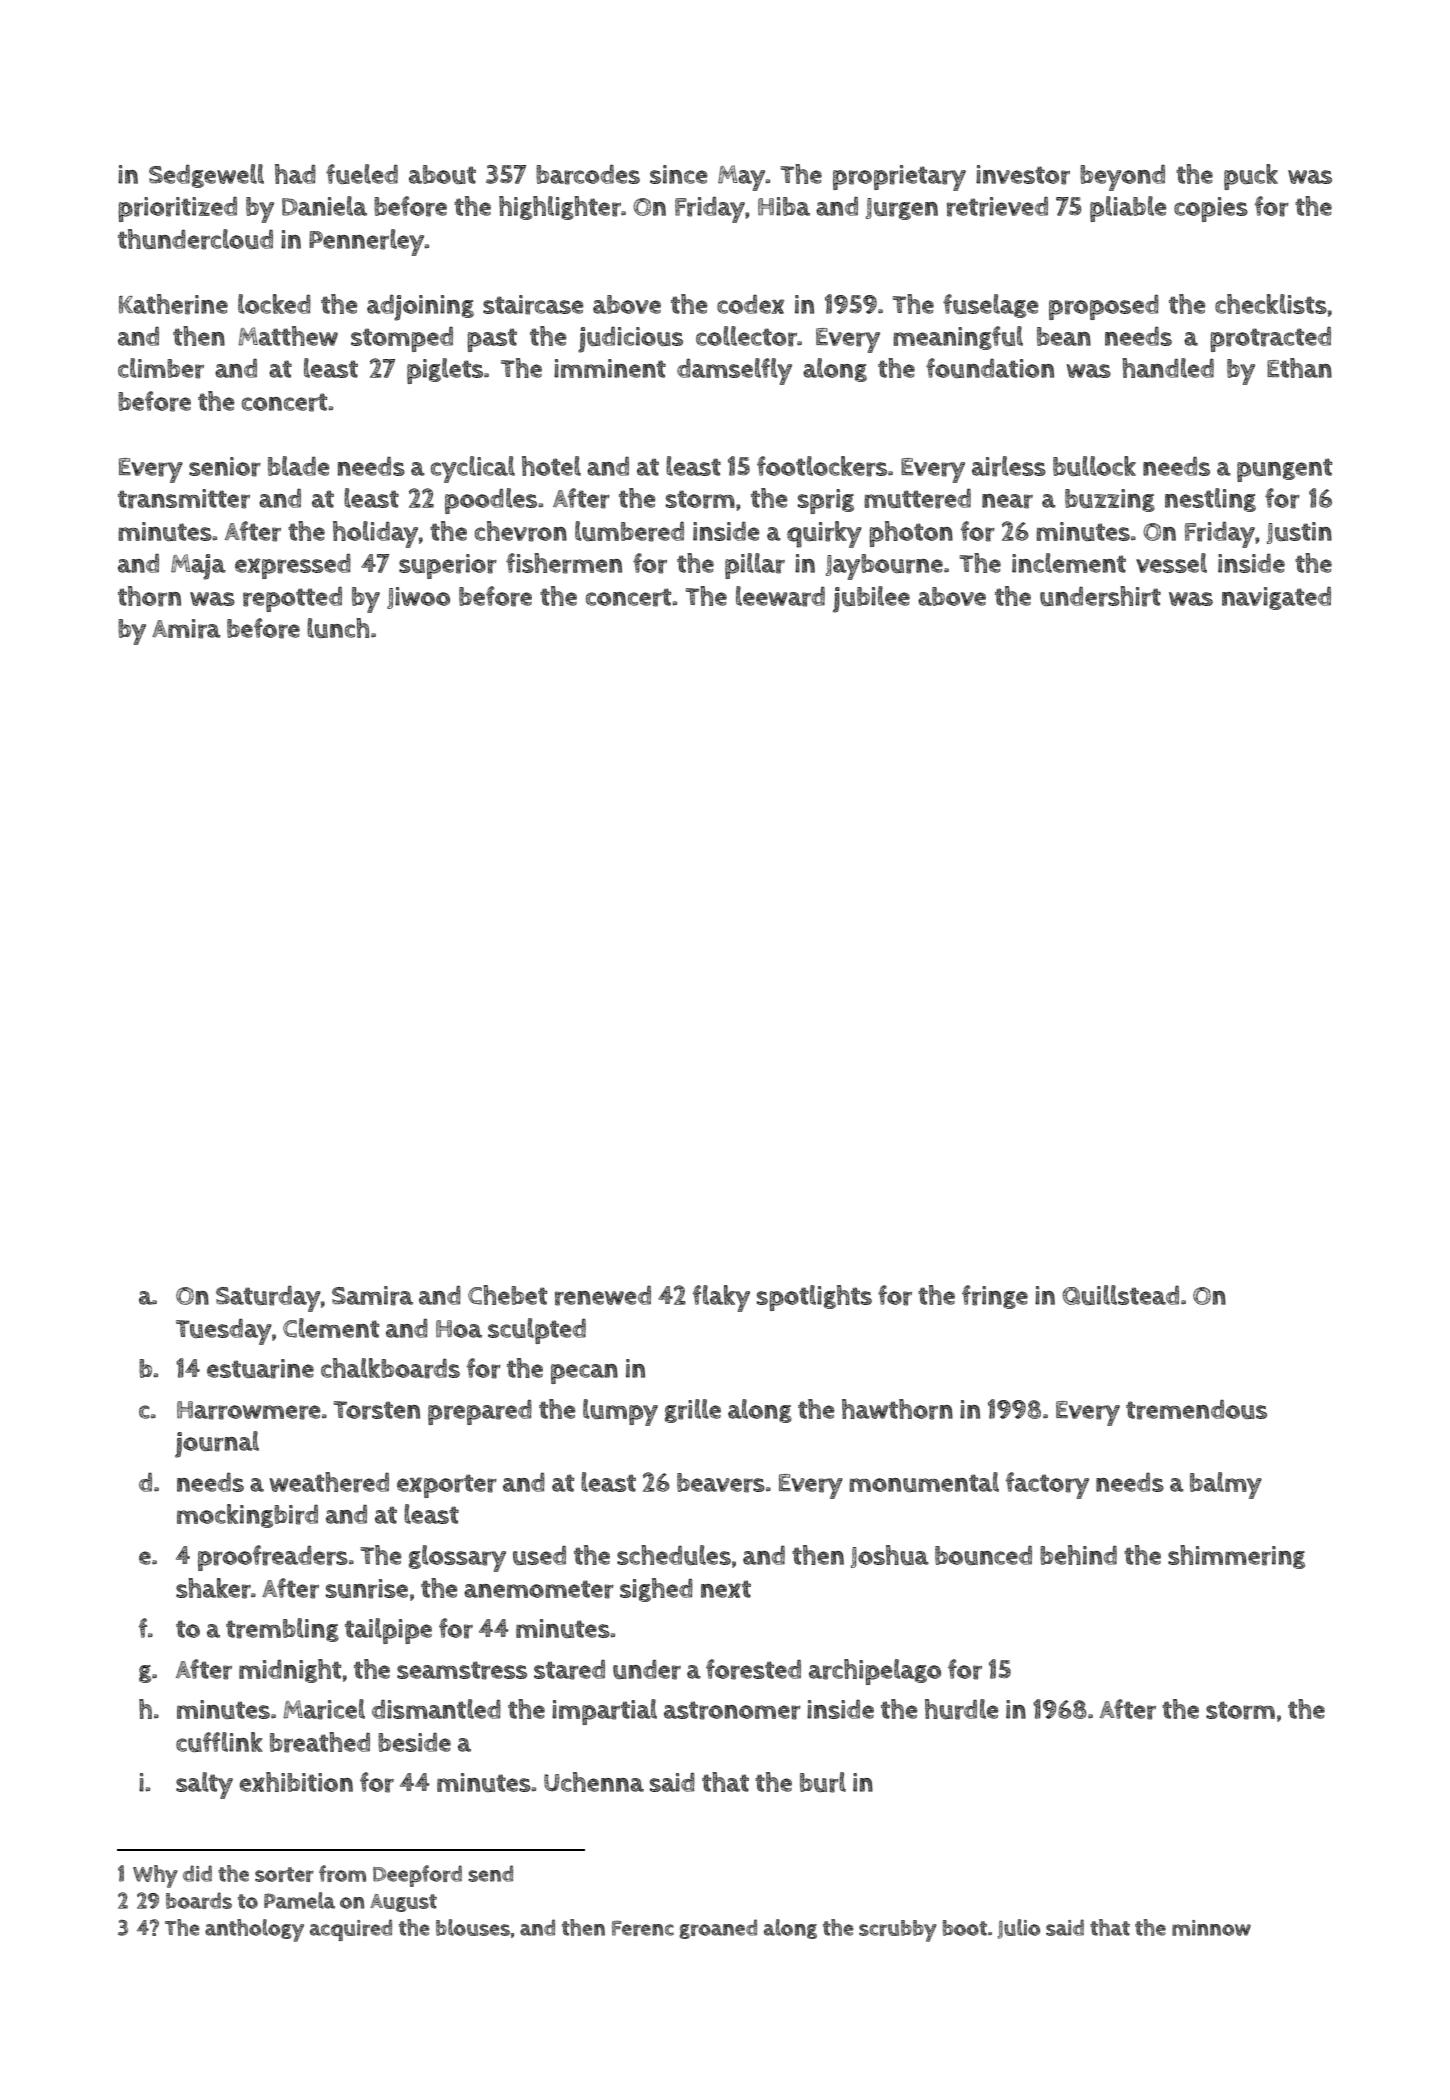 Image resolution: width=1450 pixels, height=2100 pixels. What do you see at coordinates (898, 1931) in the screenshot?
I see `scrubby` at bounding box center [898, 1931].
